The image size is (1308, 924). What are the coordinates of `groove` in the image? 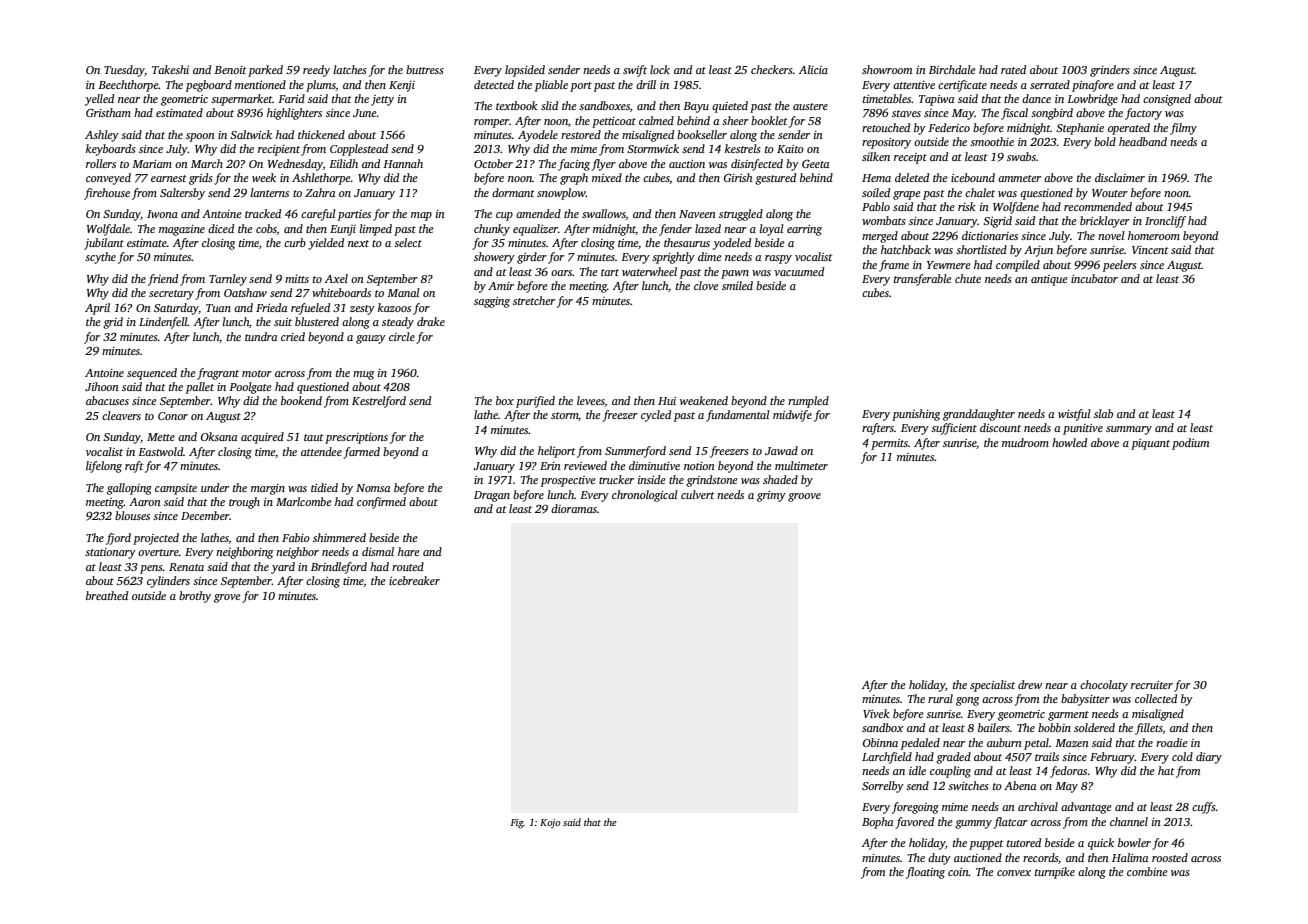 It's located at (804, 497).
